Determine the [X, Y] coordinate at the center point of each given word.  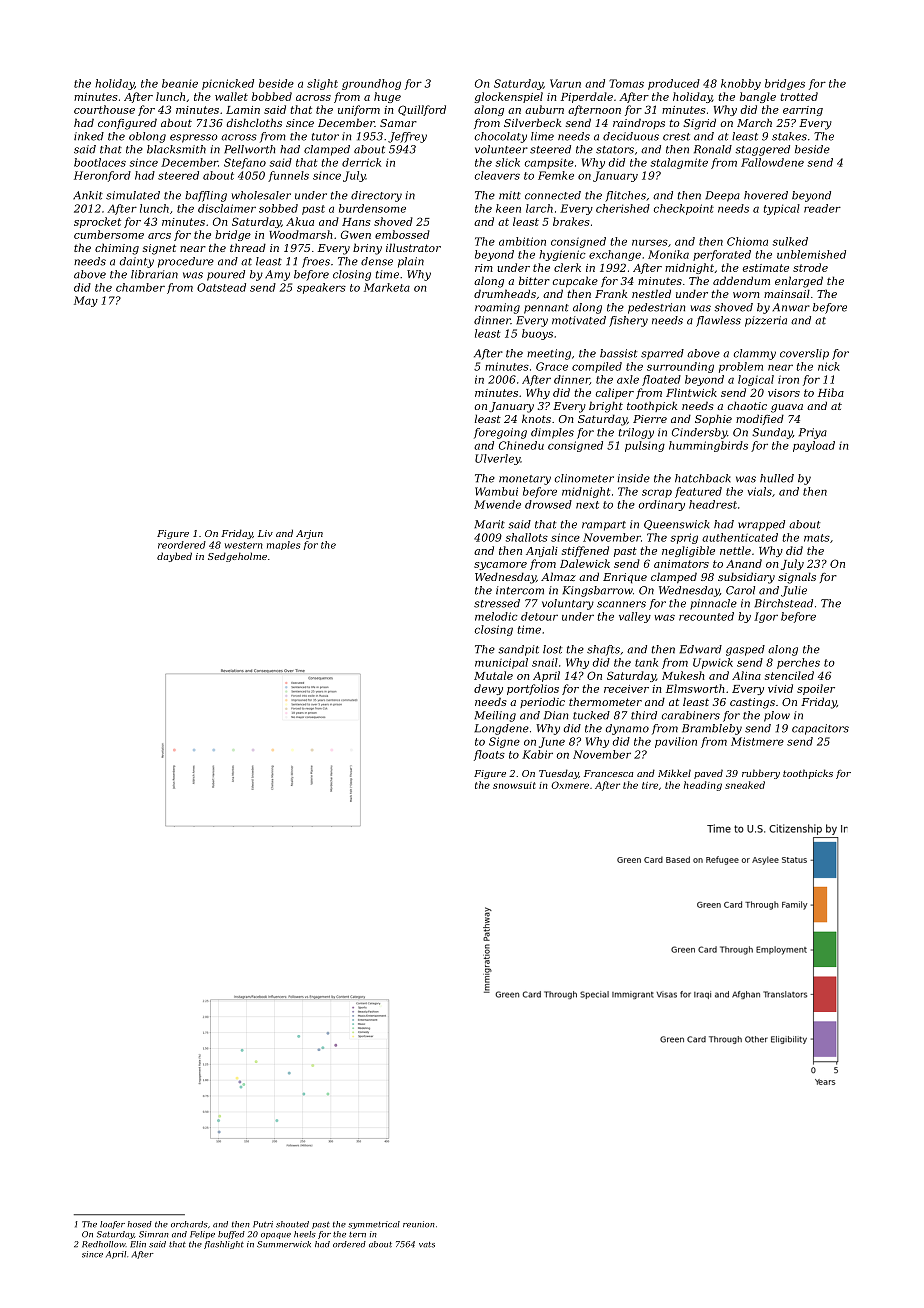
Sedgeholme [237, 557]
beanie [180, 83]
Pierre [650, 419]
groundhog [371, 84]
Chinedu [521, 445]
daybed [174, 557]
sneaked [745, 785]
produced [674, 84]
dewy [488, 689]
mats [817, 538]
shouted [292, 1224]
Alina [746, 675]
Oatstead [221, 287]
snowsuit [514, 785]
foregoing [500, 433]
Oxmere [570, 785]
